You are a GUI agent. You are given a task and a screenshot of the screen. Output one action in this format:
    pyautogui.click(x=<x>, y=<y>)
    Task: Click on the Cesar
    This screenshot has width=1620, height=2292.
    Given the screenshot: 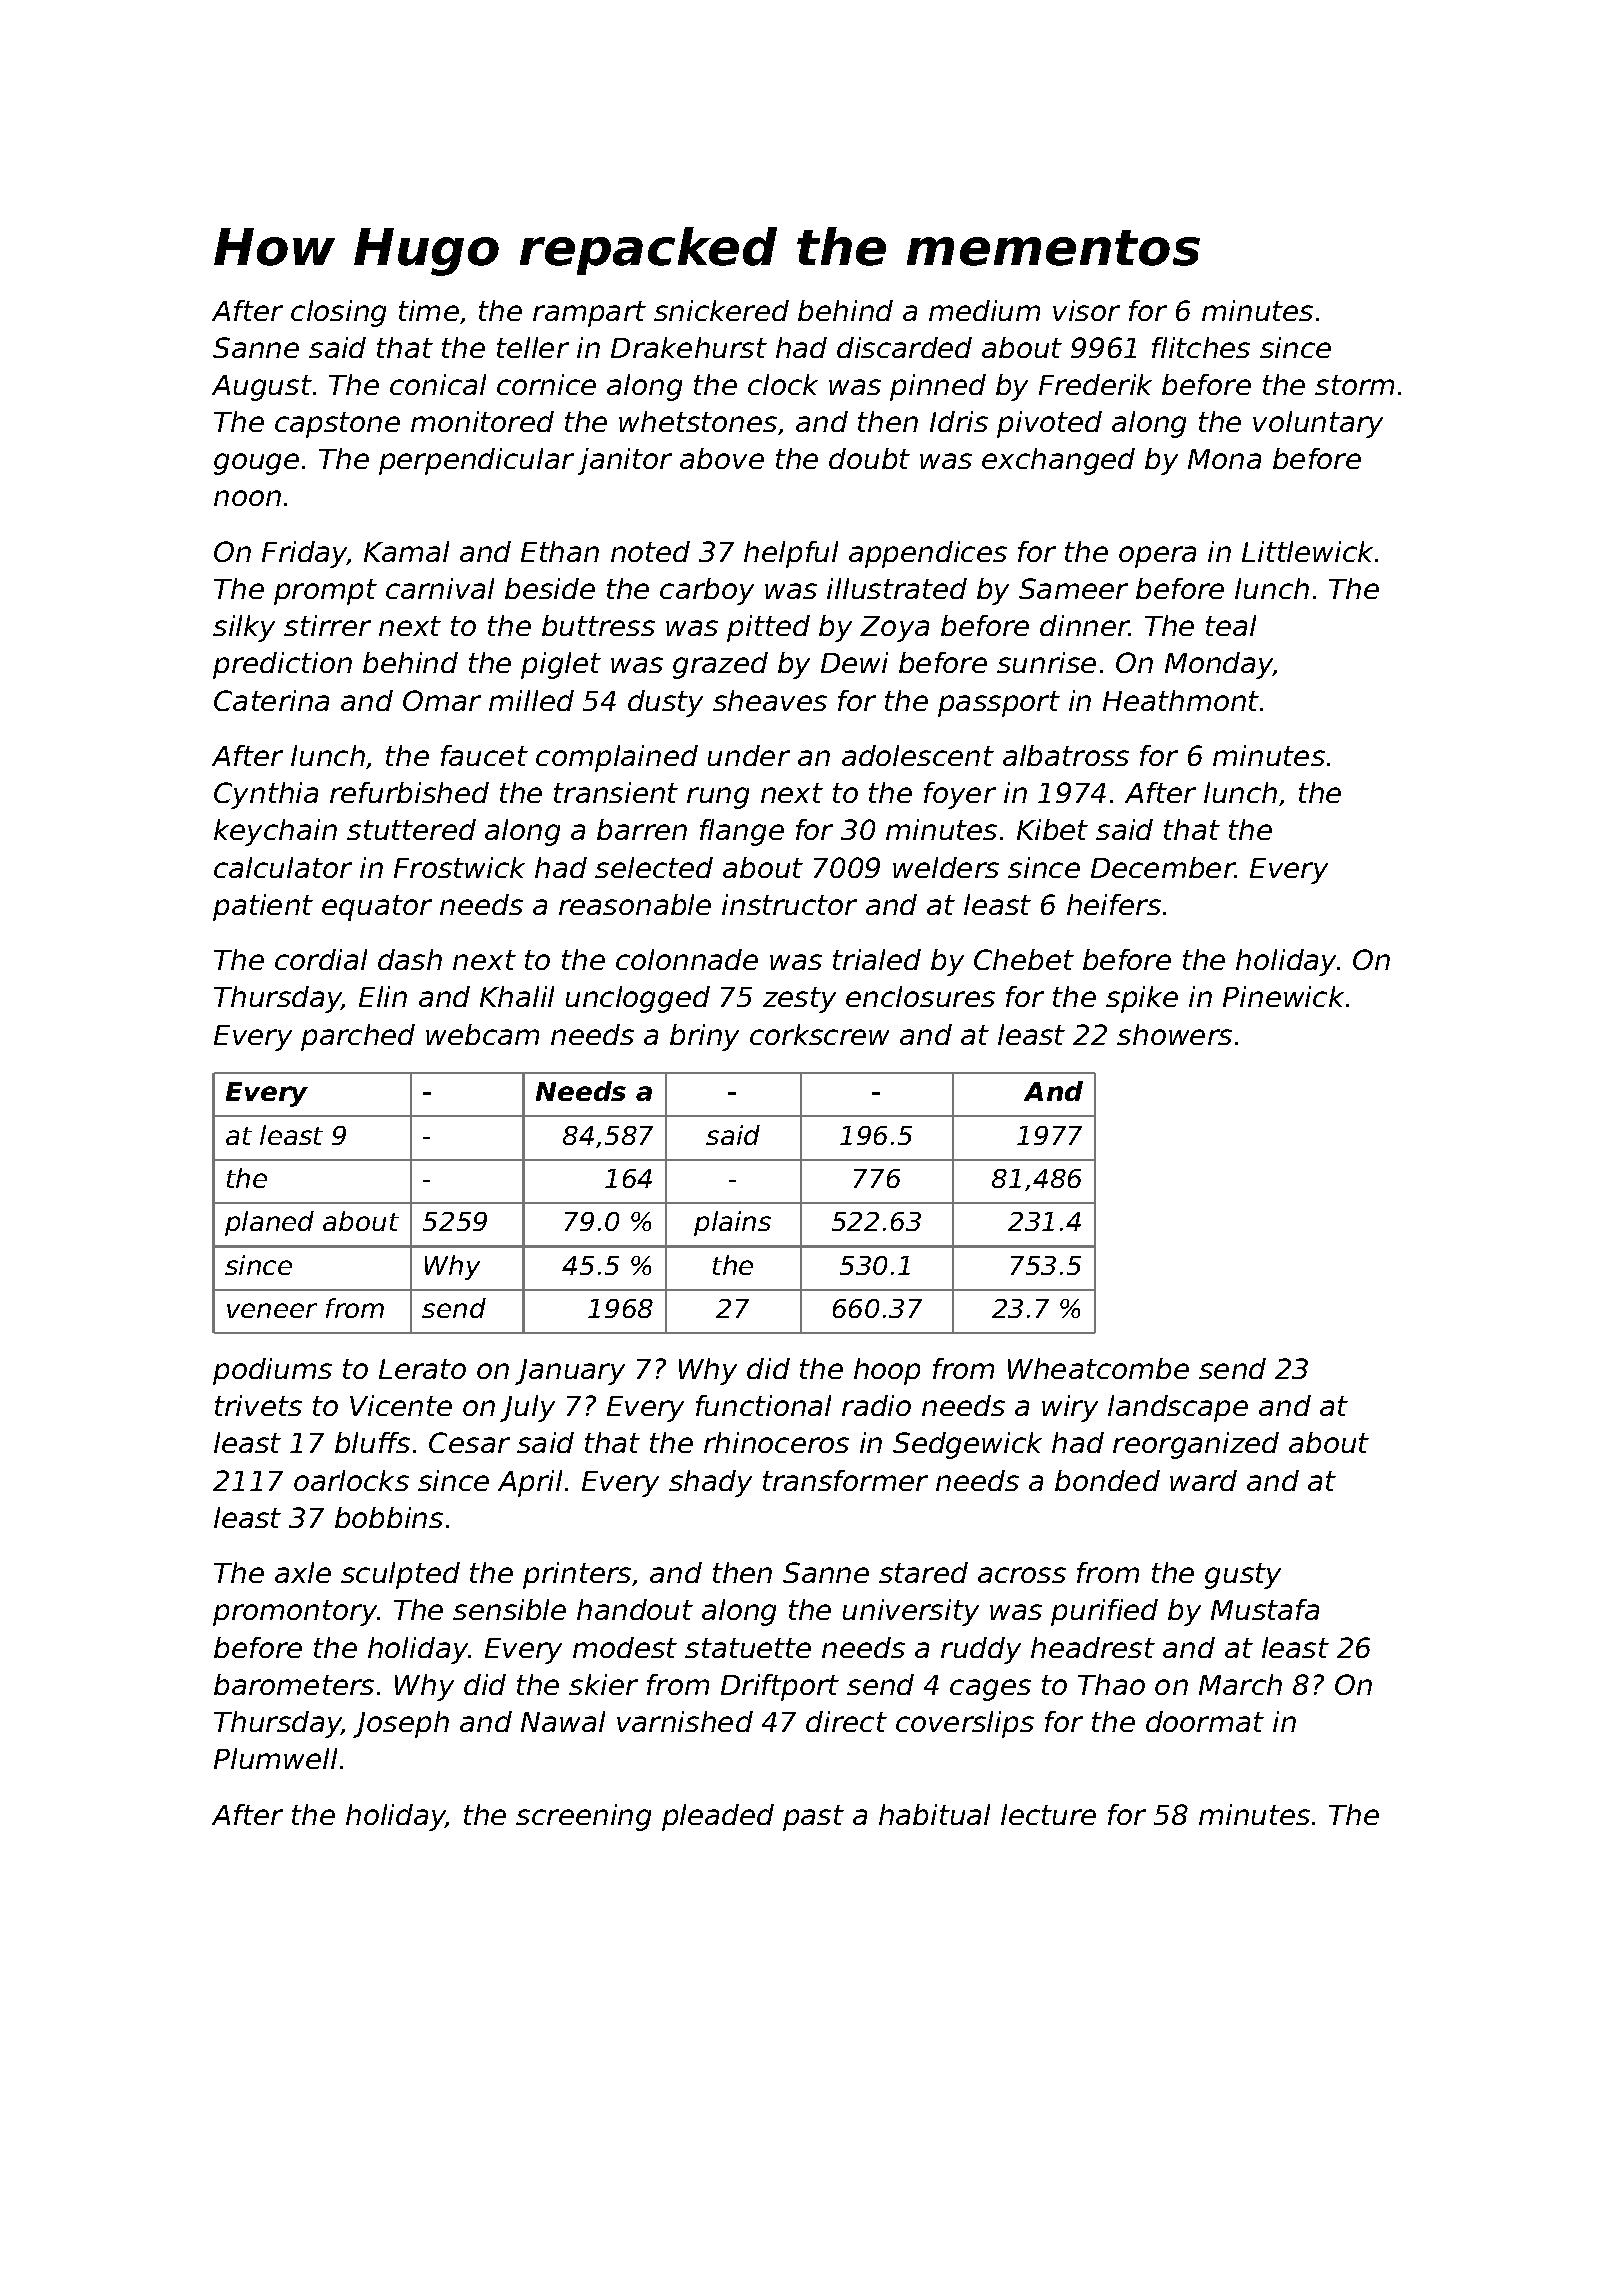 What is the action you would take?
    pyautogui.click(x=469, y=1442)
